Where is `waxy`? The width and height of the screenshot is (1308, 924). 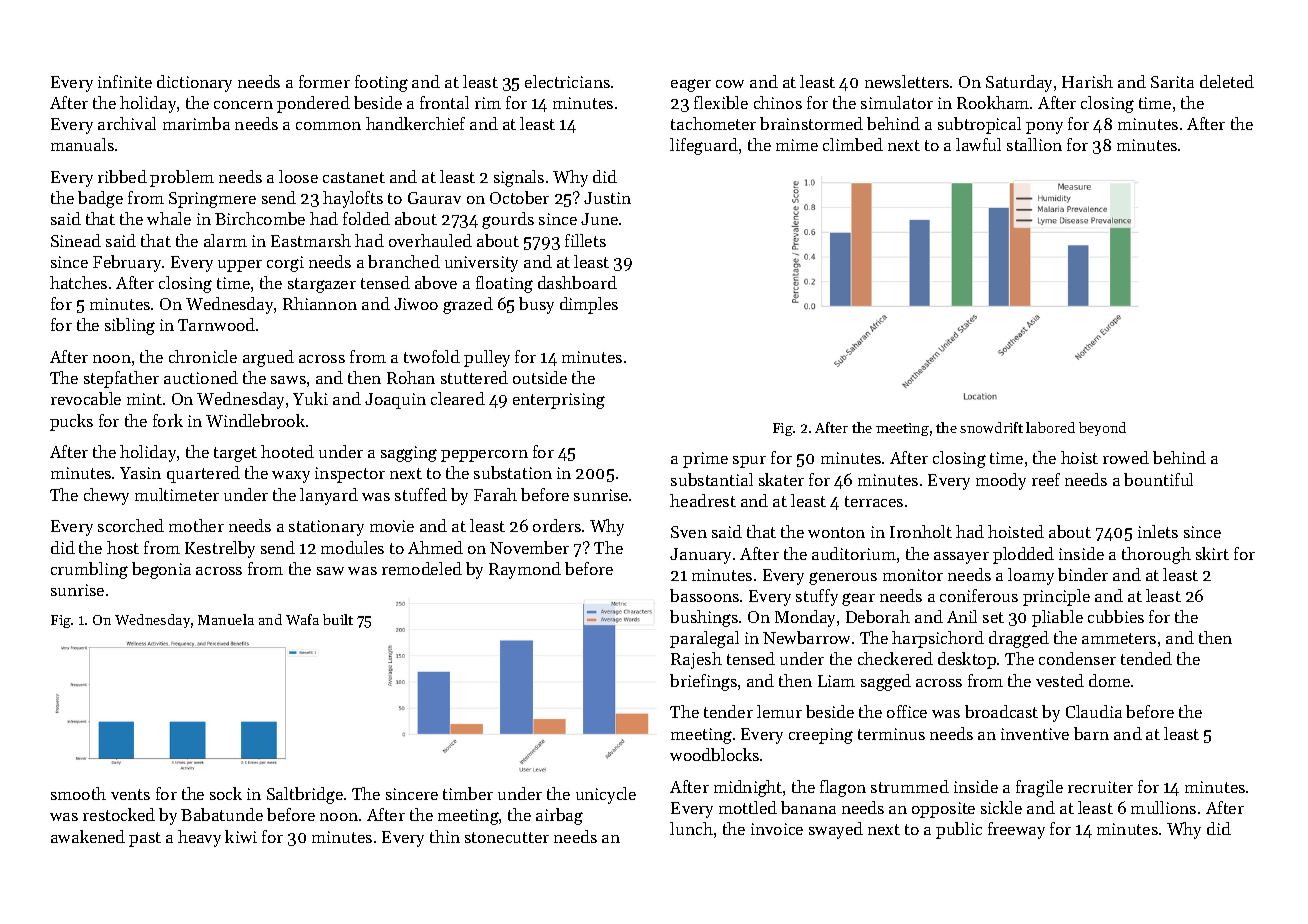 waxy is located at coordinates (291, 477).
